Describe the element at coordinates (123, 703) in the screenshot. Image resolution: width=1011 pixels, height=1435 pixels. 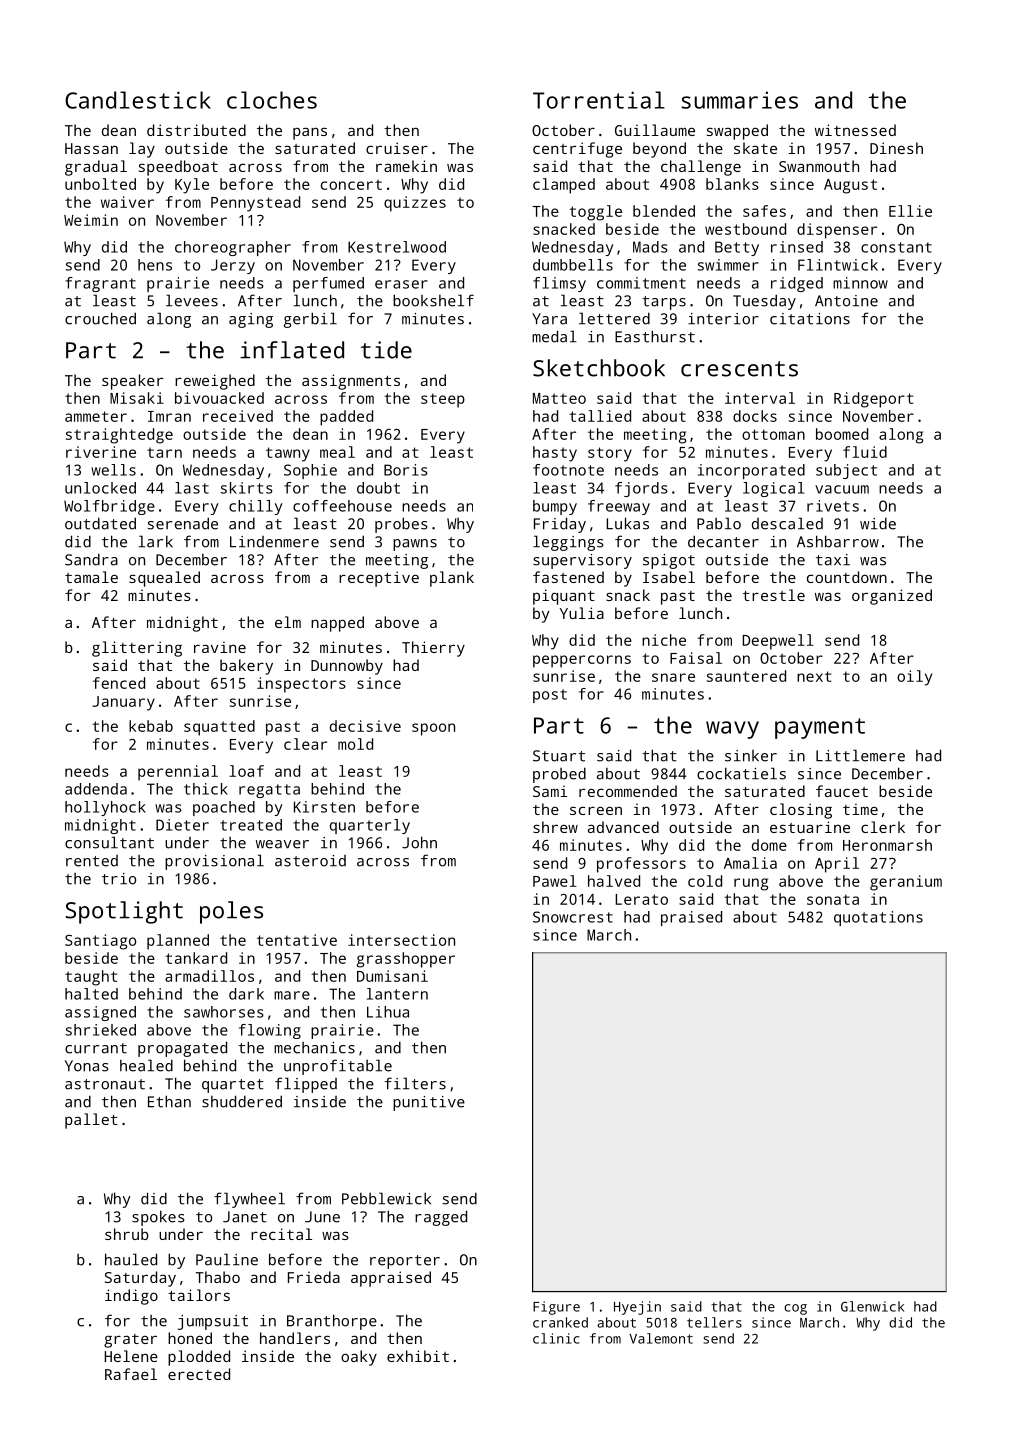
I see `January` at that location.
